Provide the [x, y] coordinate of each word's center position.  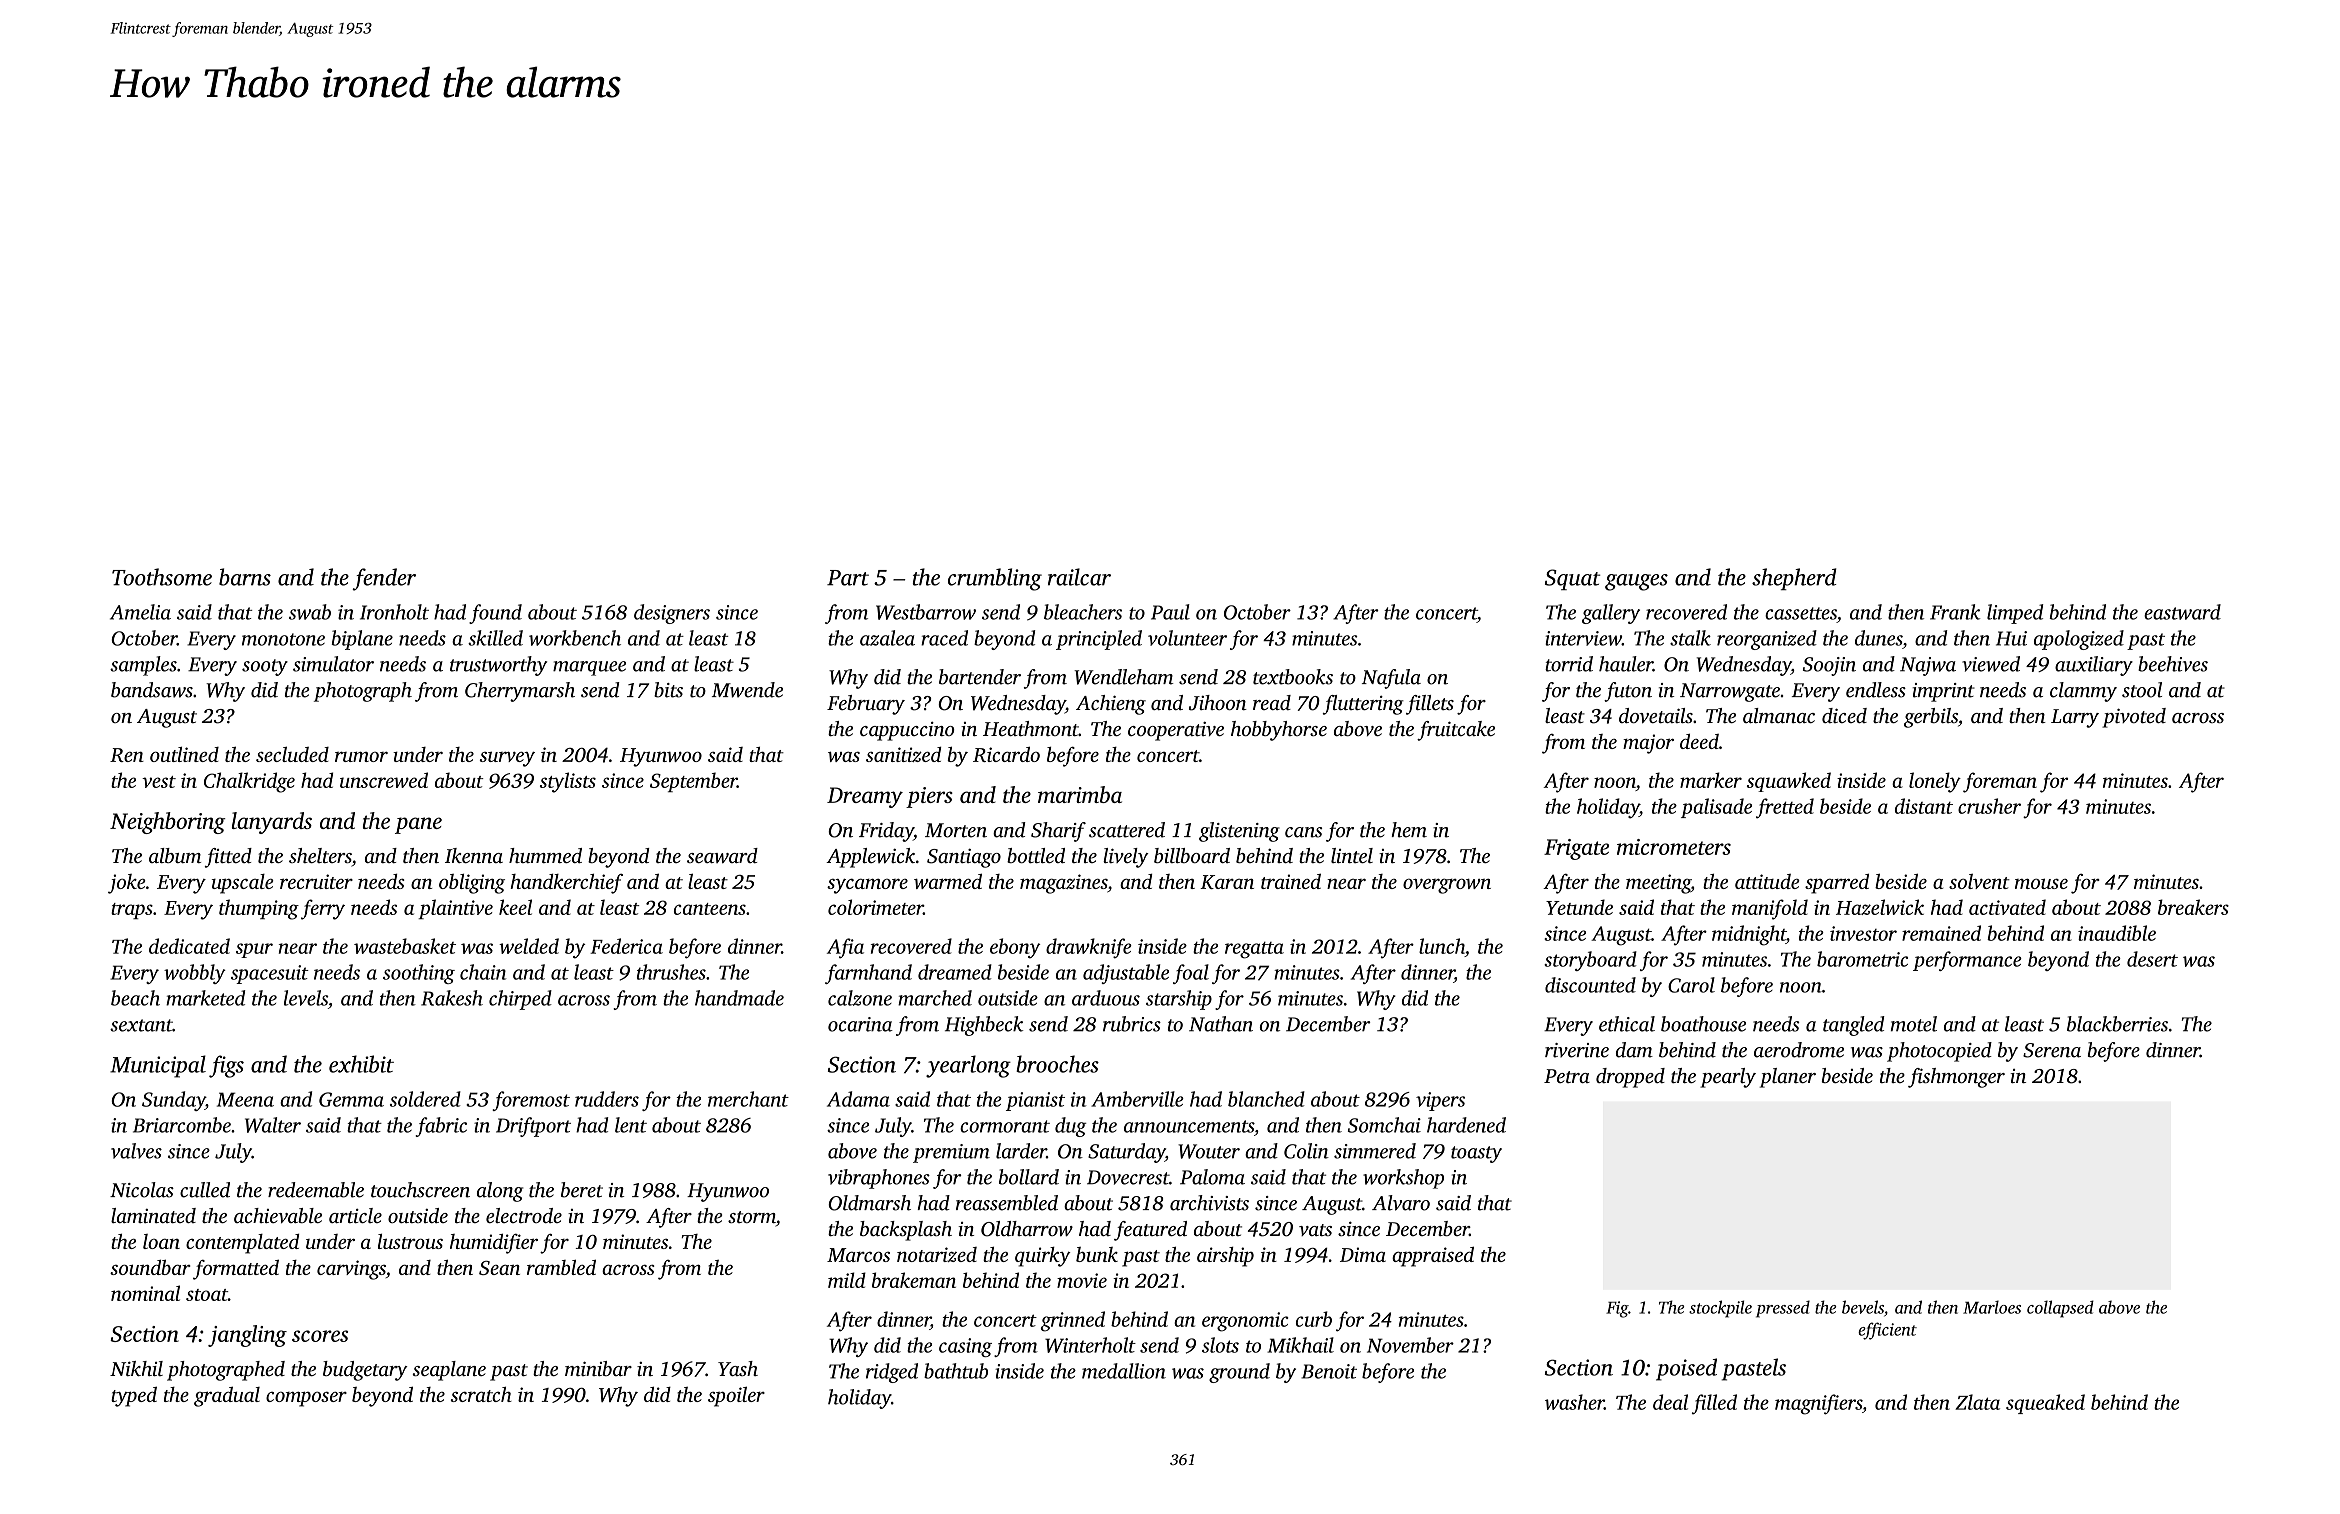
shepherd [1794, 579]
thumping [259, 909]
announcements [1189, 1126]
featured [1150, 1231]
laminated [153, 1215]
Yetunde [1579, 907]
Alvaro [1401, 1203]
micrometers [1674, 847]
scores [320, 1336]
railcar [1079, 577]
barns [245, 577]
